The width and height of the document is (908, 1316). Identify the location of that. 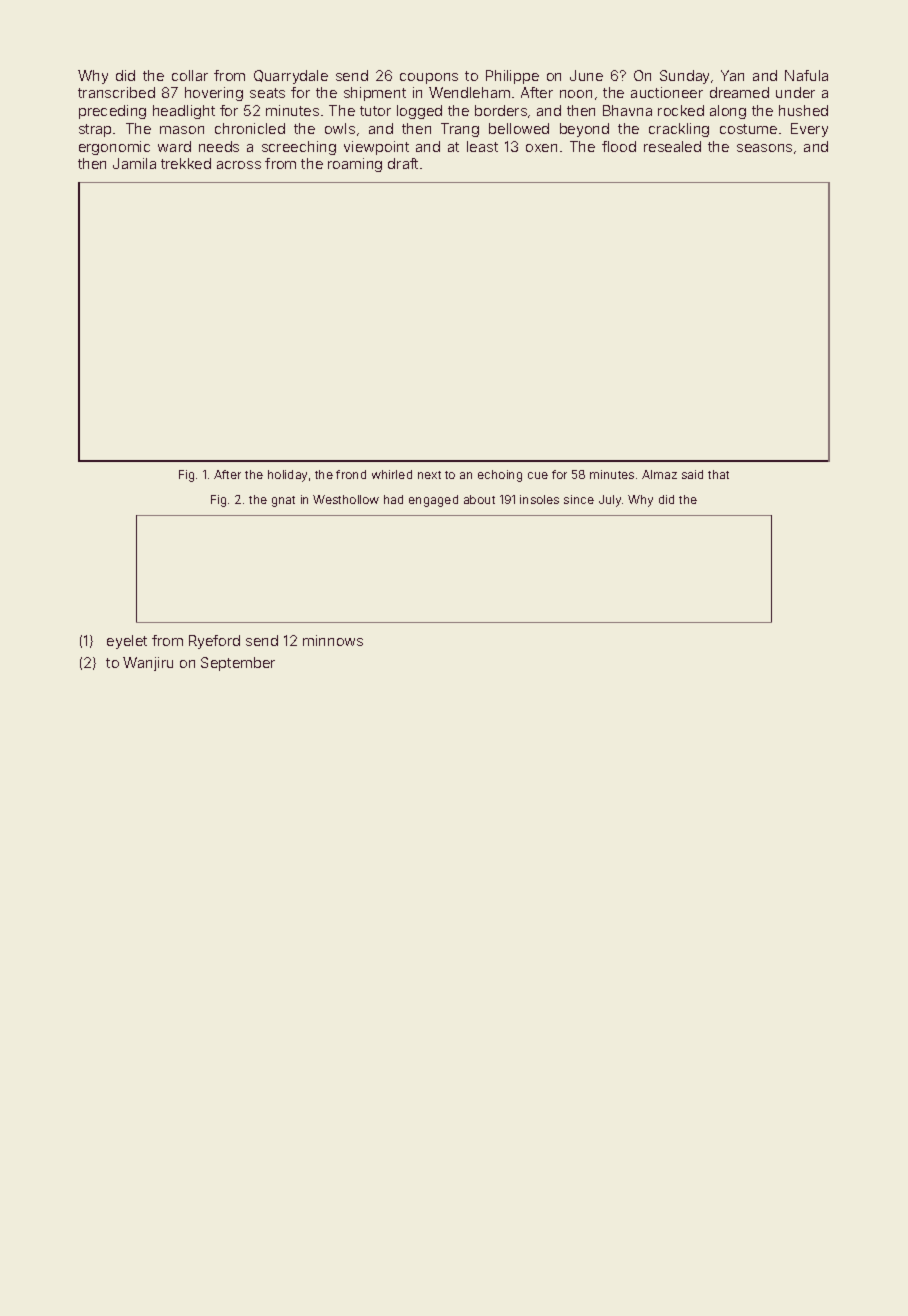
(718, 474).
